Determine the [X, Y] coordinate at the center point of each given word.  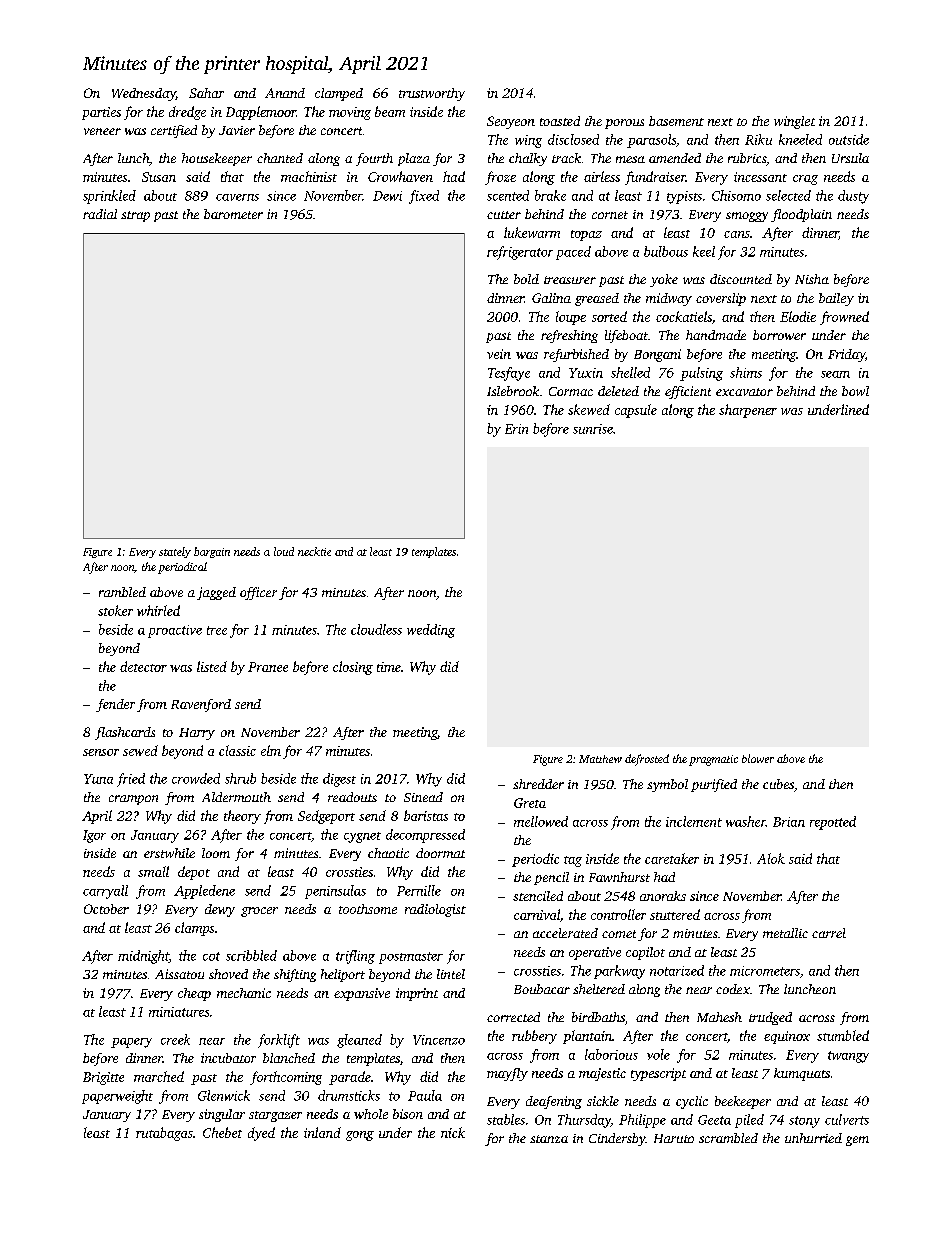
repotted [833, 823]
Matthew [600, 759]
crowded [196, 778]
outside [849, 139]
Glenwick [224, 1095]
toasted [560, 121]
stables [506, 1119]
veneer [102, 131]
